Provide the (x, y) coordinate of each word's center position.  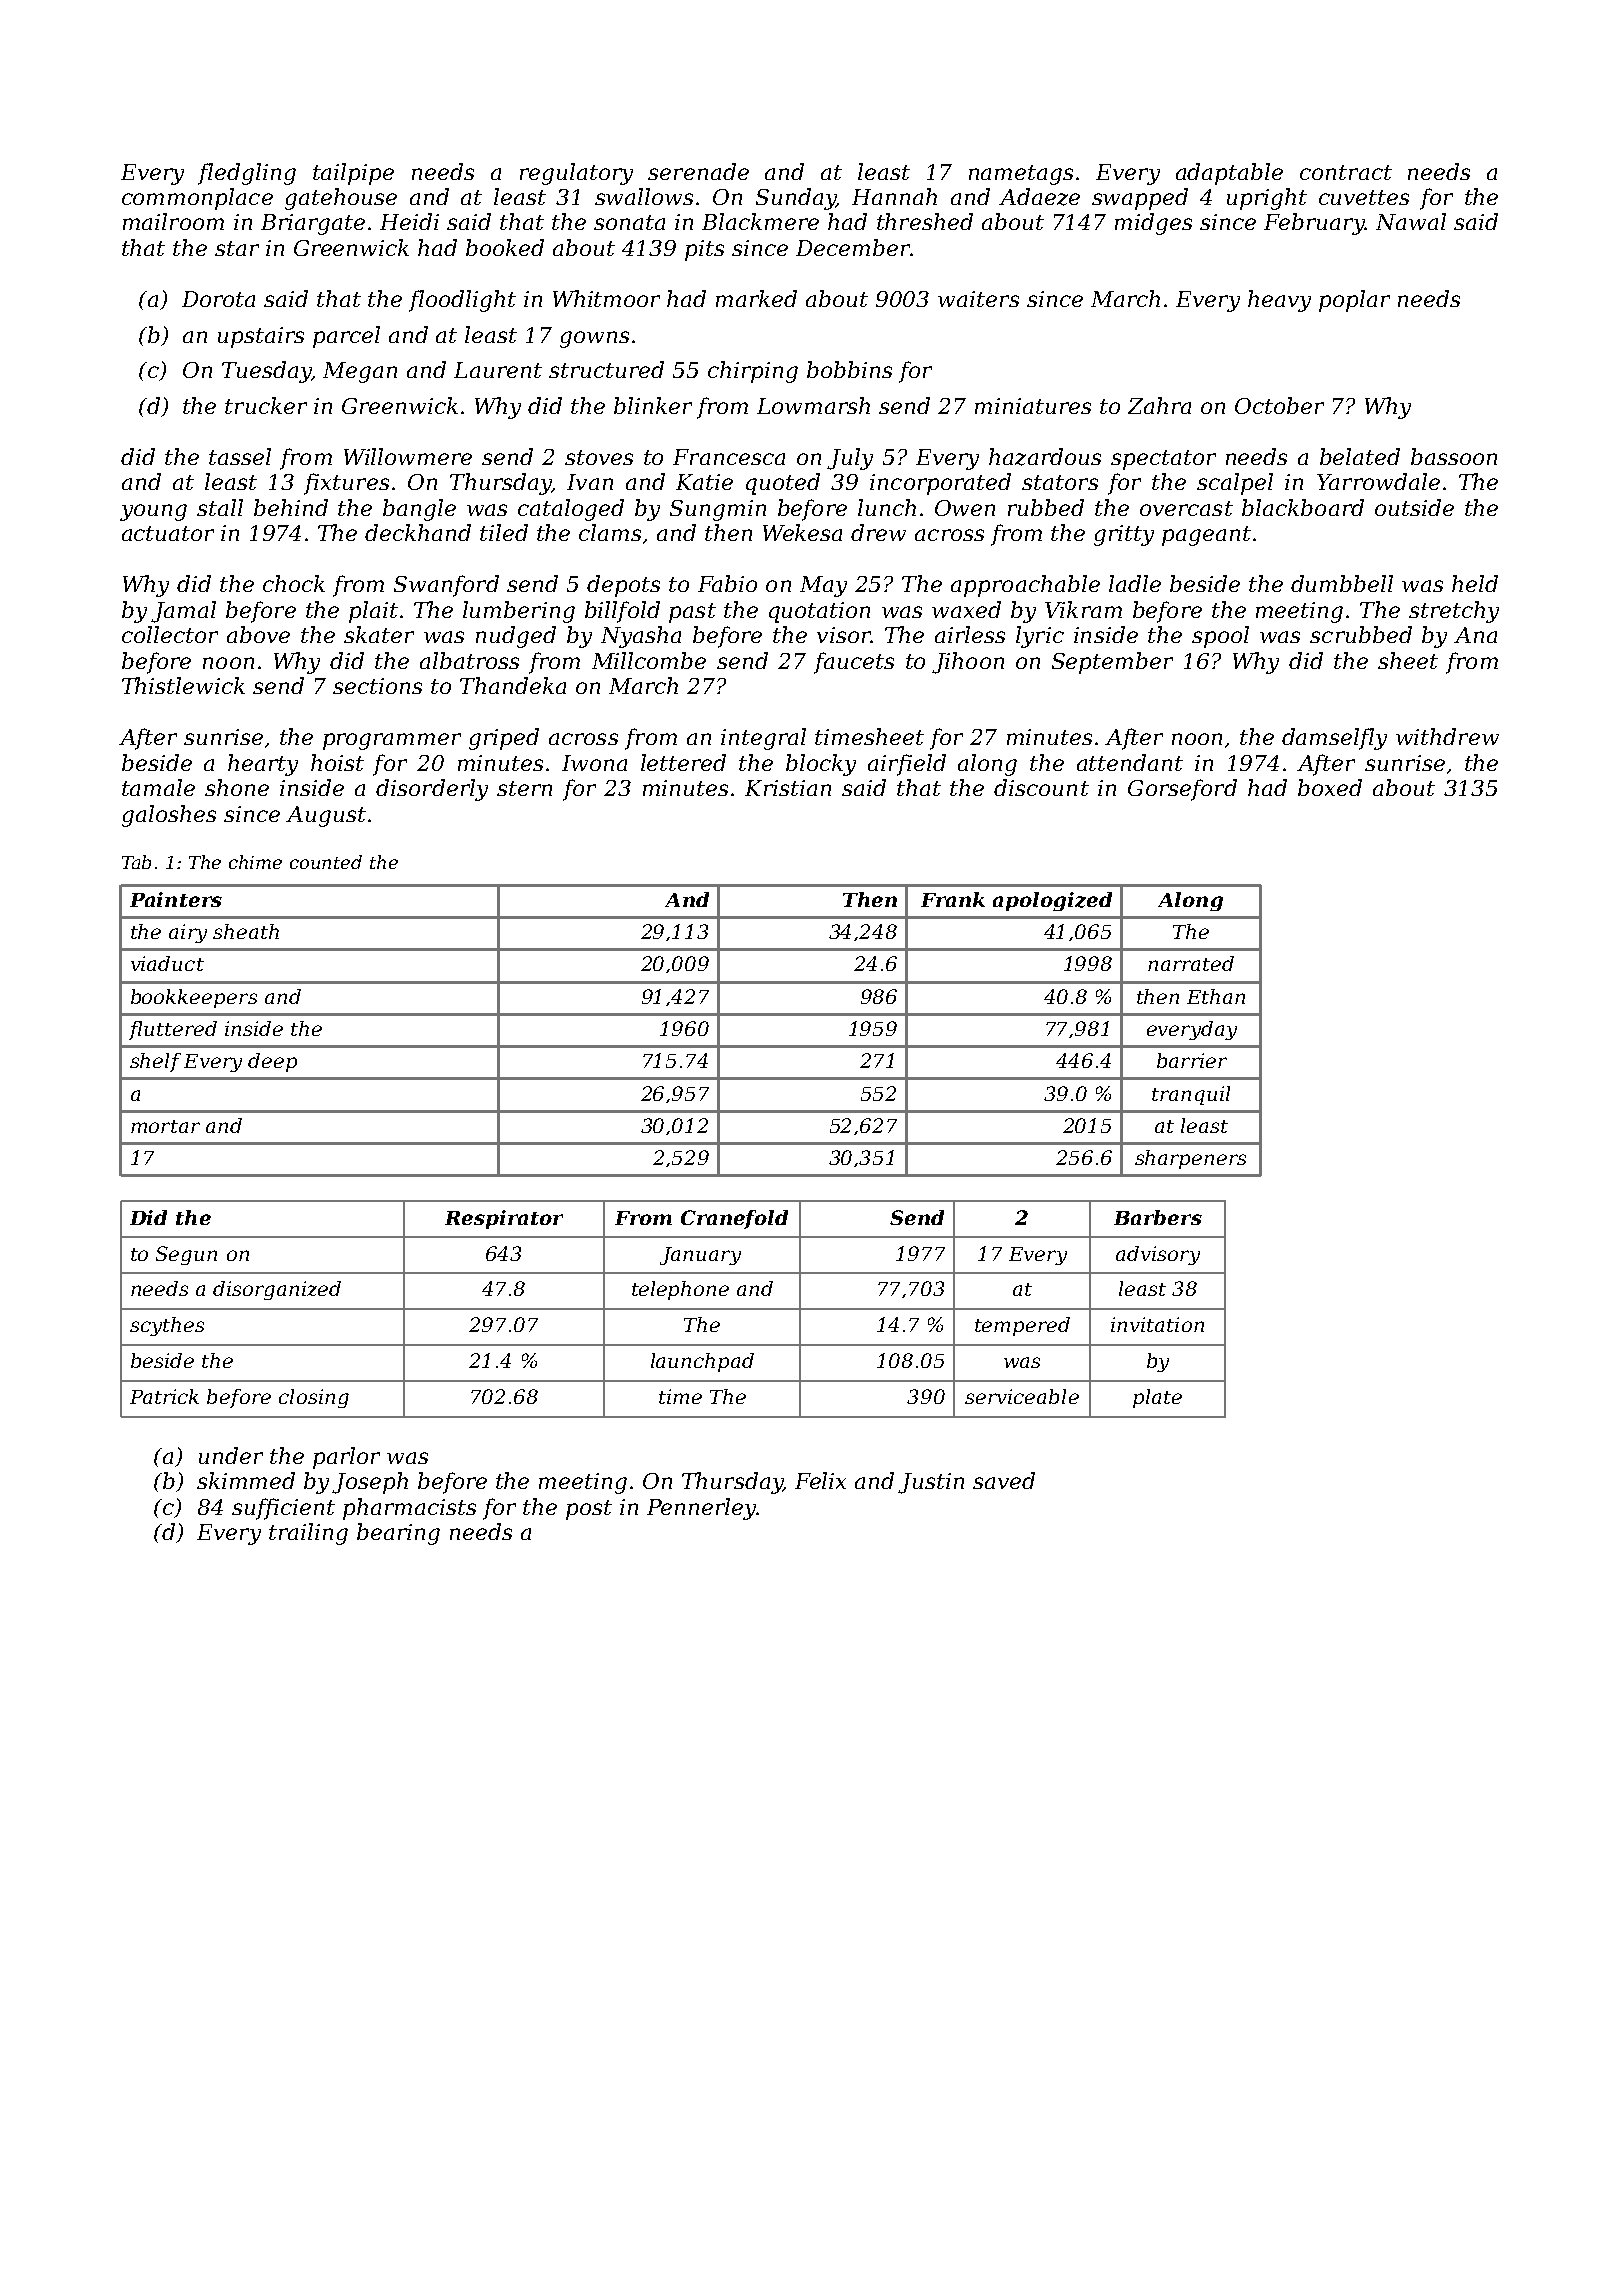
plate (1157, 1398)
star (237, 248)
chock (294, 583)
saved (1004, 1480)
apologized (1052, 901)
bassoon (1454, 456)
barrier (1192, 1060)
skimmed (246, 1480)
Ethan (1216, 996)
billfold (622, 612)
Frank (953, 899)
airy (188, 933)
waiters (978, 299)
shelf (155, 1062)
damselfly (1334, 739)
